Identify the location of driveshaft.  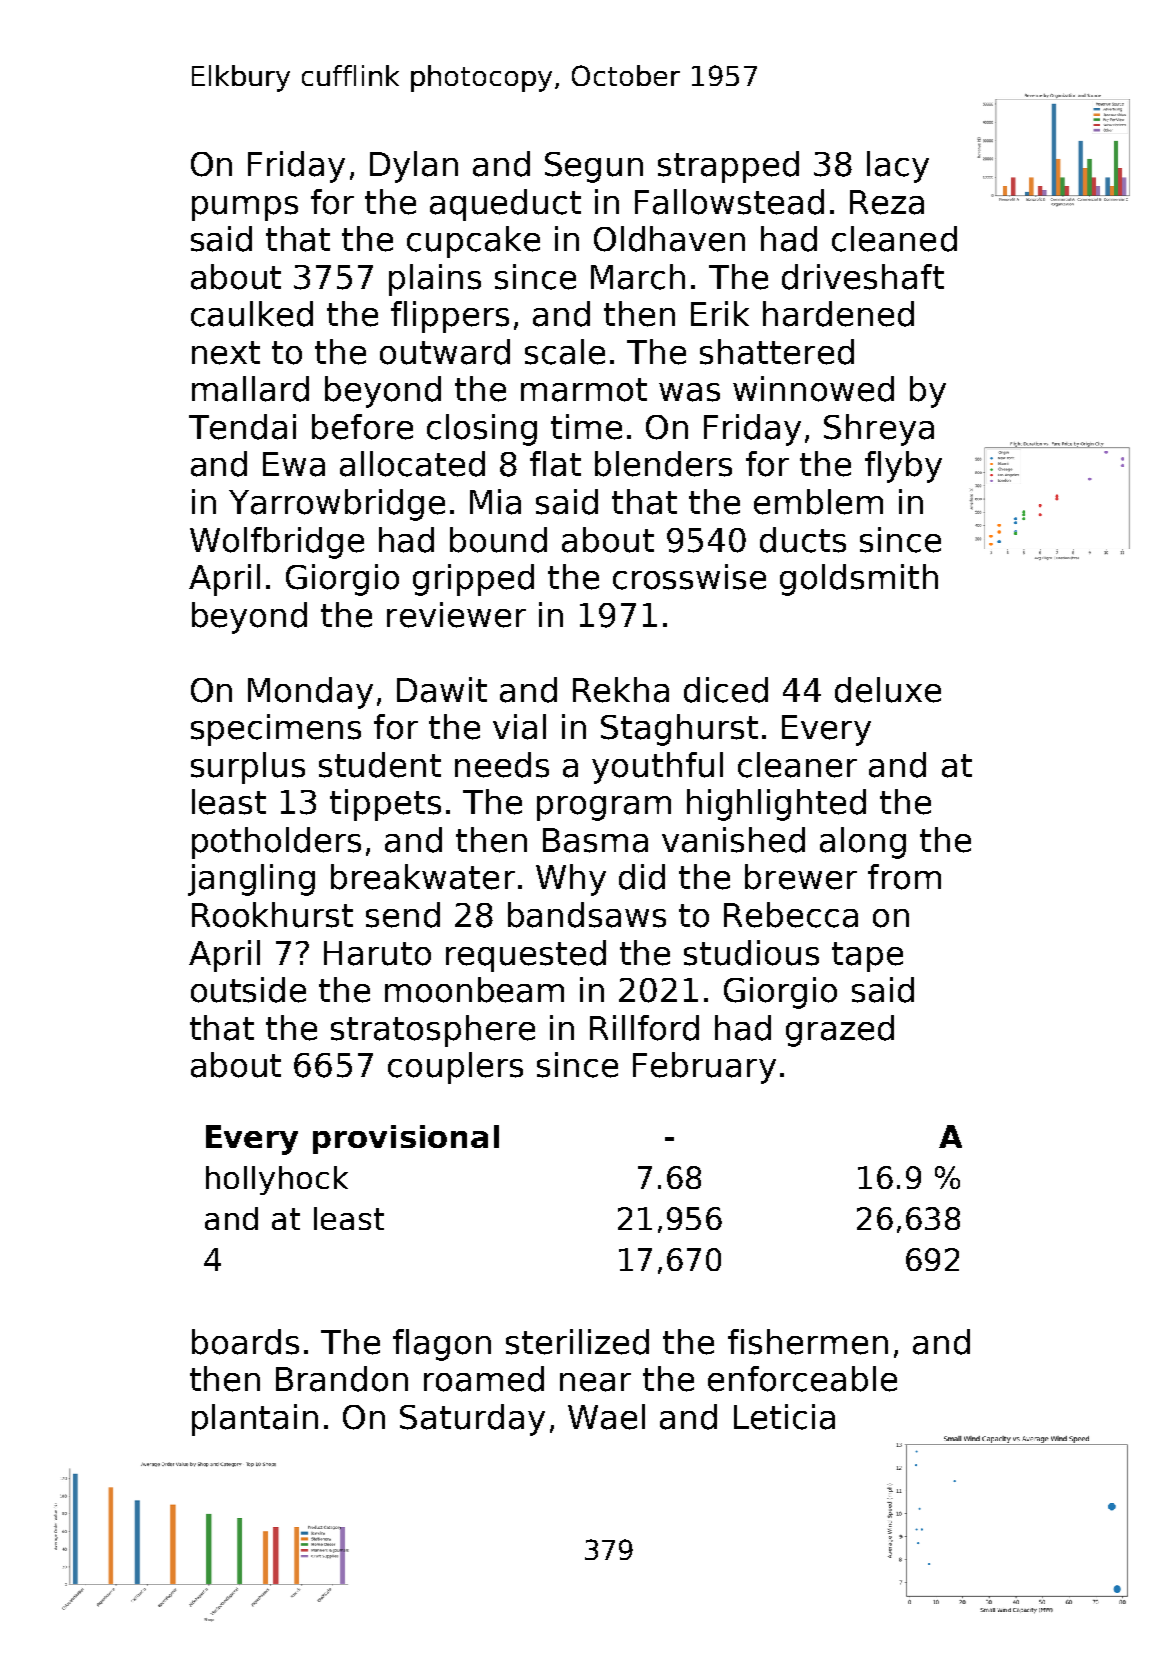
(863, 277).
